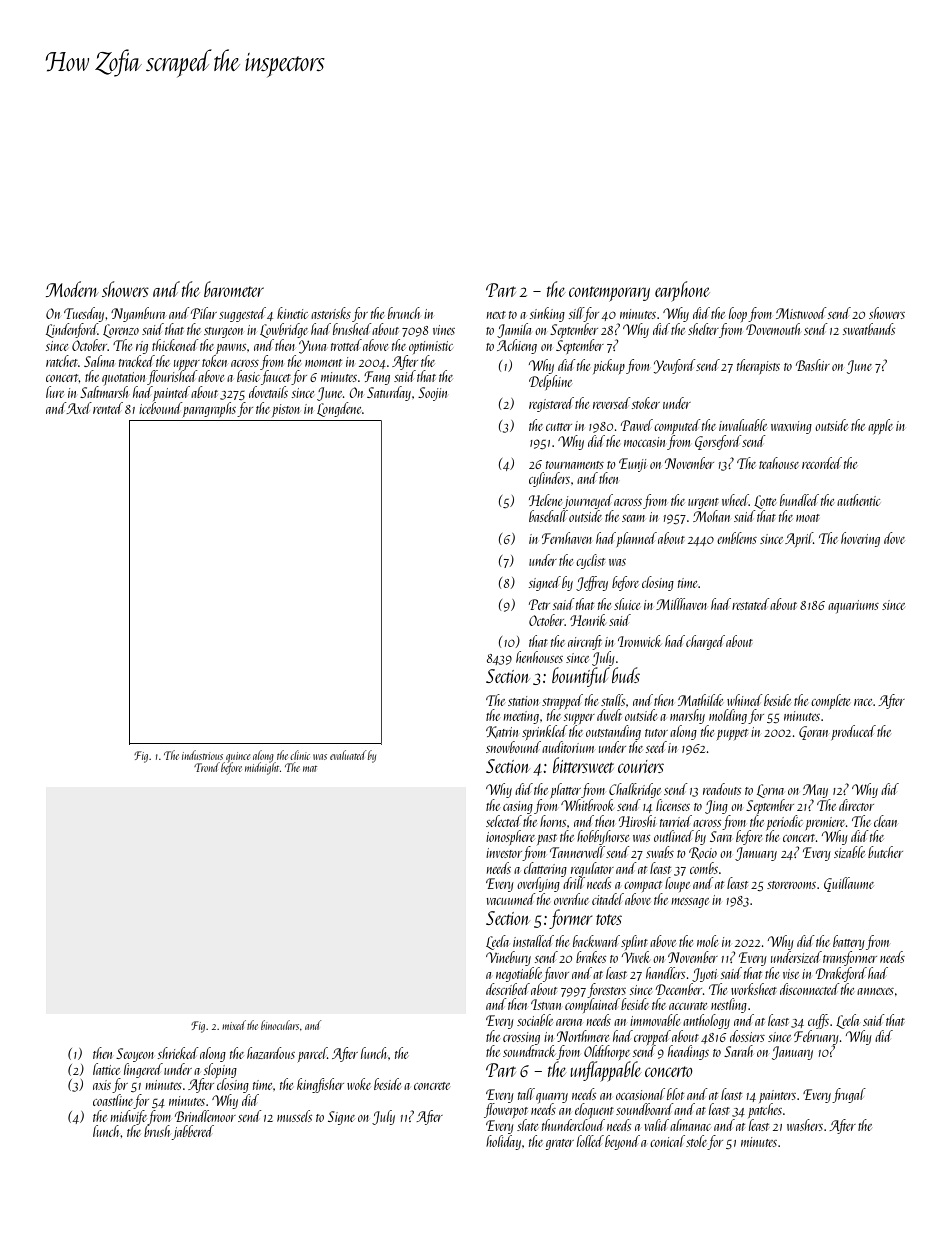  Describe the element at coordinates (801, 313) in the image. I see `Mistwood` at that location.
